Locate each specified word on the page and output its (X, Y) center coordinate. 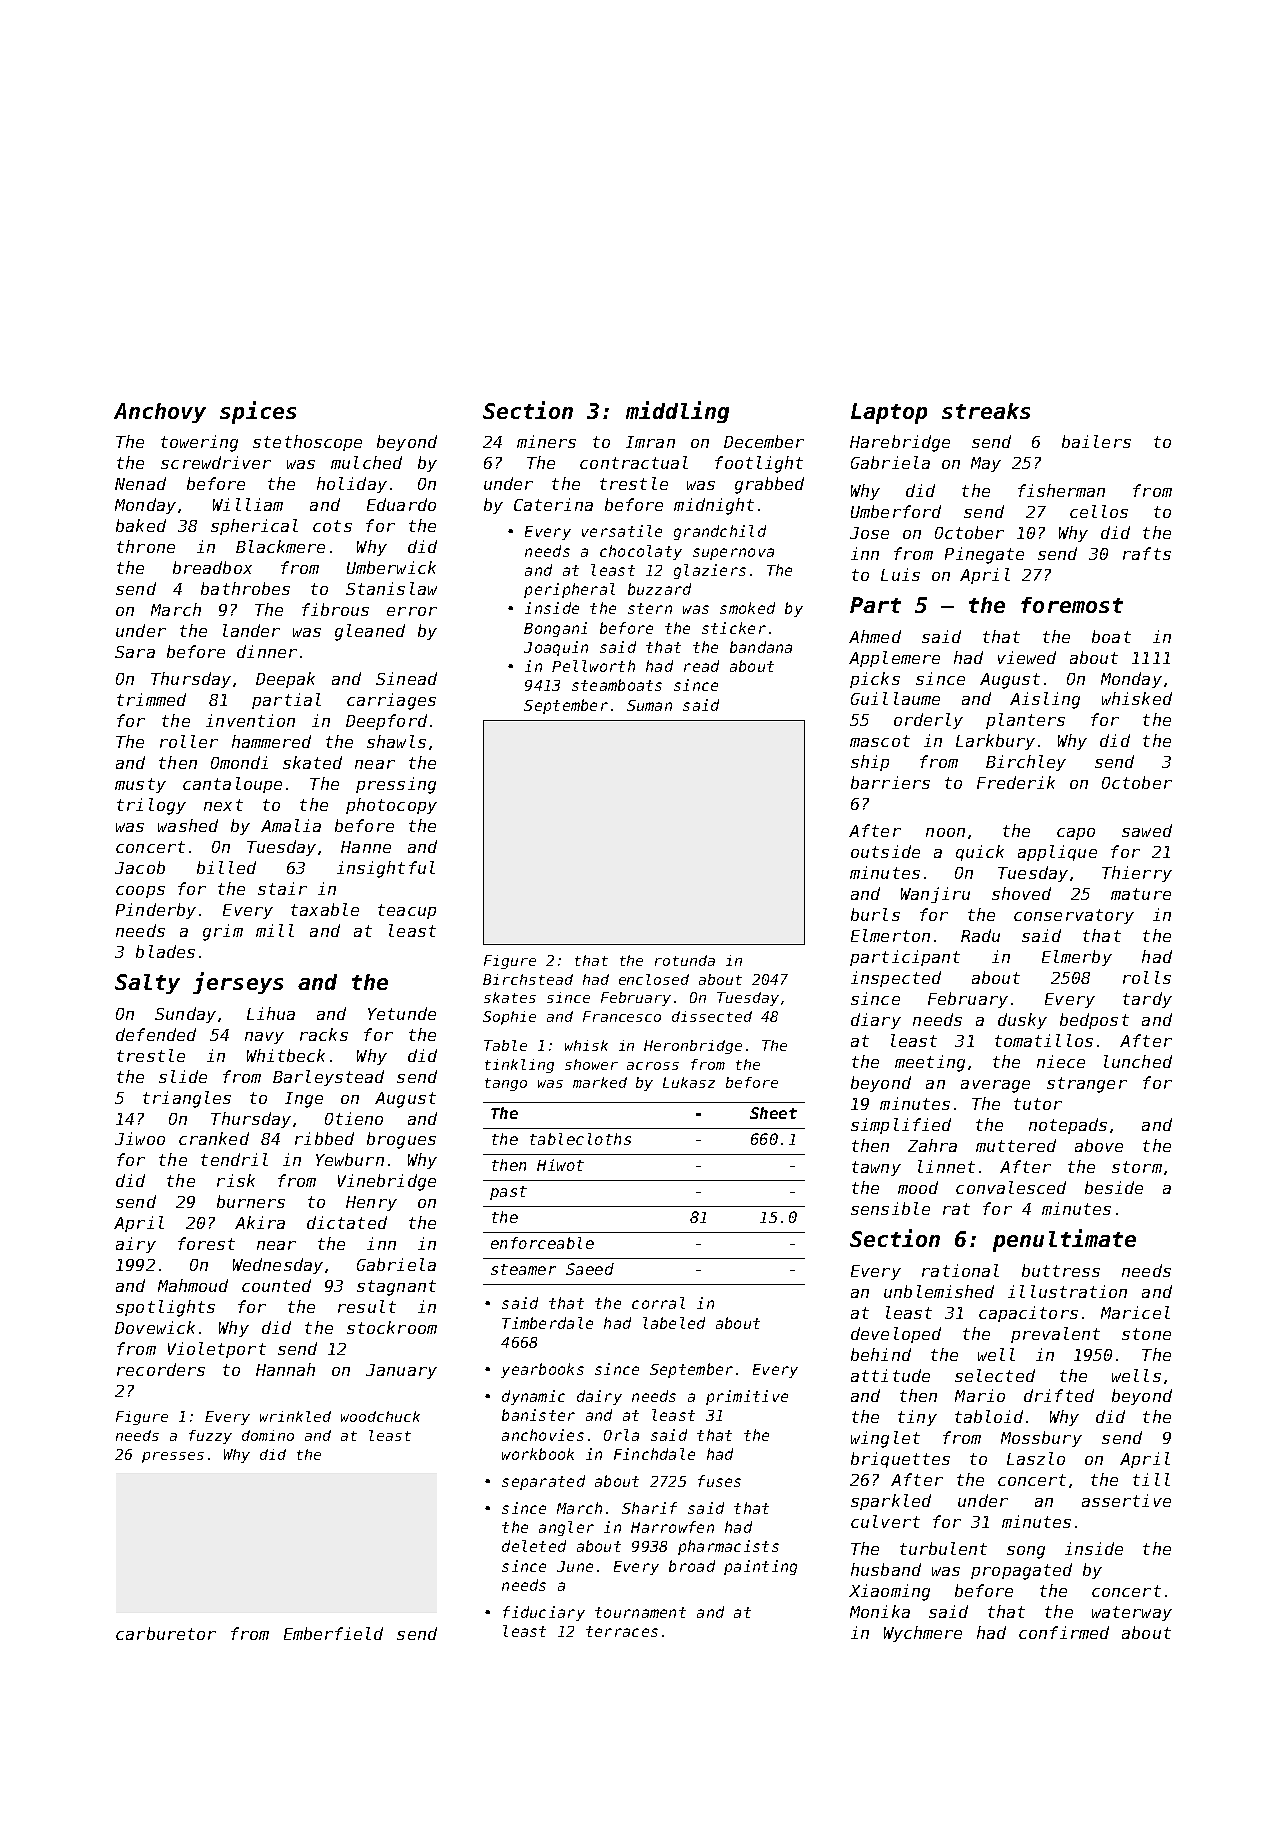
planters (1025, 721)
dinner (267, 651)
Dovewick (155, 1327)
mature (1141, 894)
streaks (986, 411)
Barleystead (328, 1078)
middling (677, 412)
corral (658, 1303)
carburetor (166, 1633)
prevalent (1055, 1335)
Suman (649, 705)
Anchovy (160, 413)
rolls (1147, 977)
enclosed (654, 979)
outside (885, 851)
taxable (325, 909)
